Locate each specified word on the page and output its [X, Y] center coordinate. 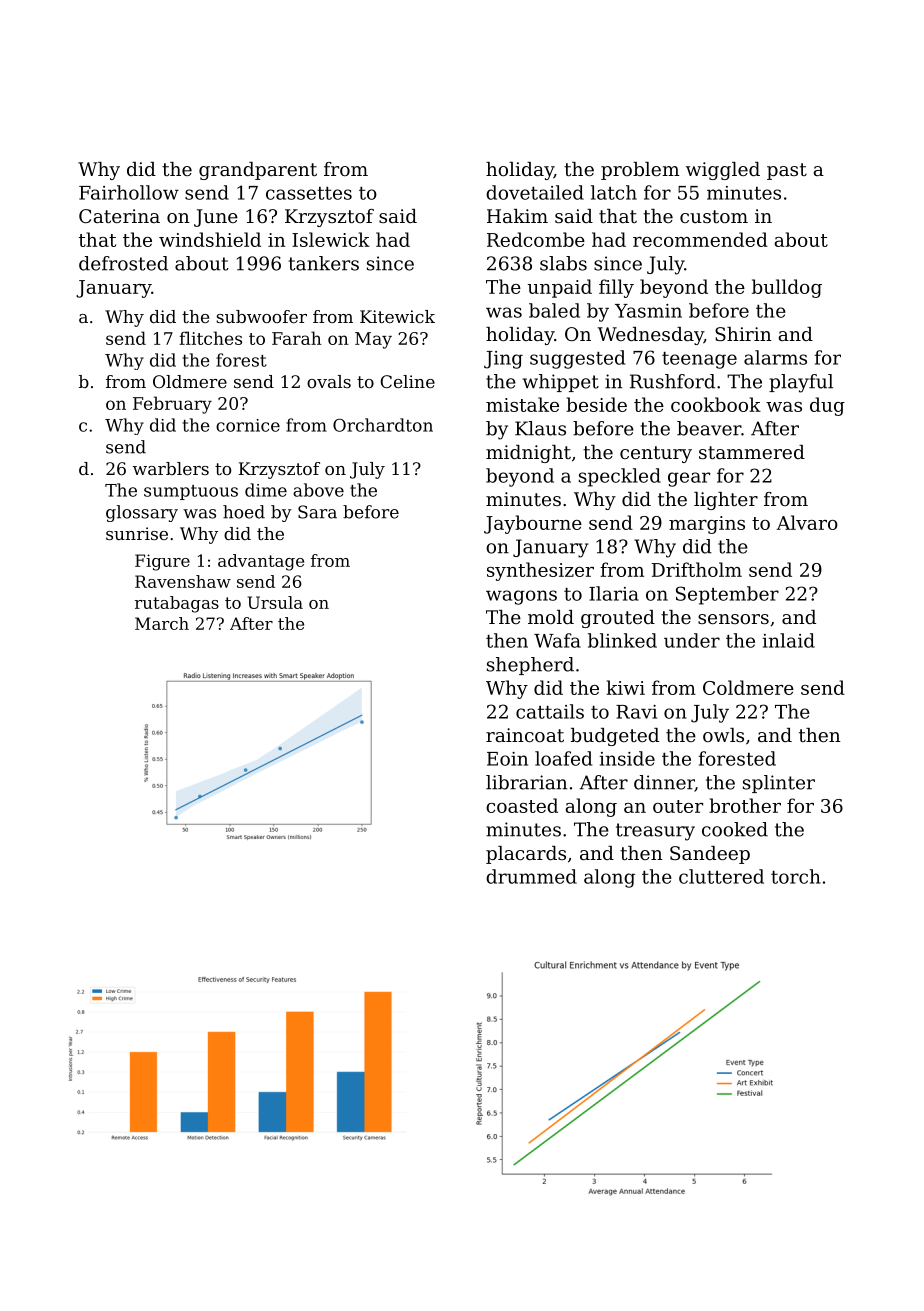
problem [640, 171]
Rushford [672, 381]
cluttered [721, 876]
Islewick [331, 239]
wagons [521, 597]
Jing [503, 360]
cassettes [309, 193]
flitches [210, 338]
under [692, 640]
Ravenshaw [183, 581]
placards [526, 855]
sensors [733, 619]
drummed [531, 876]
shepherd [530, 666]
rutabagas [177, 604]
